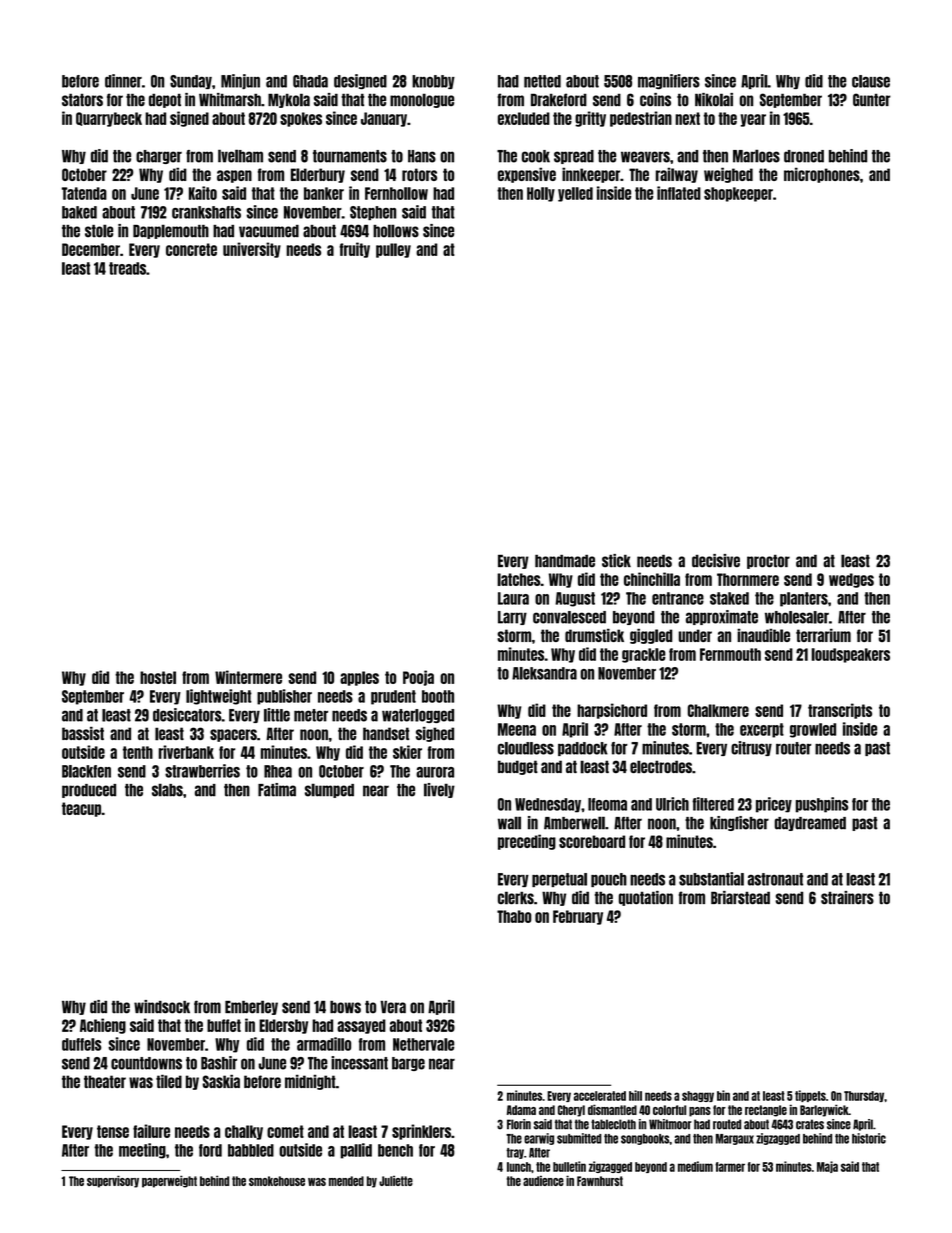  Describe the element at coordinates (740, 898) in the page. I see `Briarstead` at that location.
